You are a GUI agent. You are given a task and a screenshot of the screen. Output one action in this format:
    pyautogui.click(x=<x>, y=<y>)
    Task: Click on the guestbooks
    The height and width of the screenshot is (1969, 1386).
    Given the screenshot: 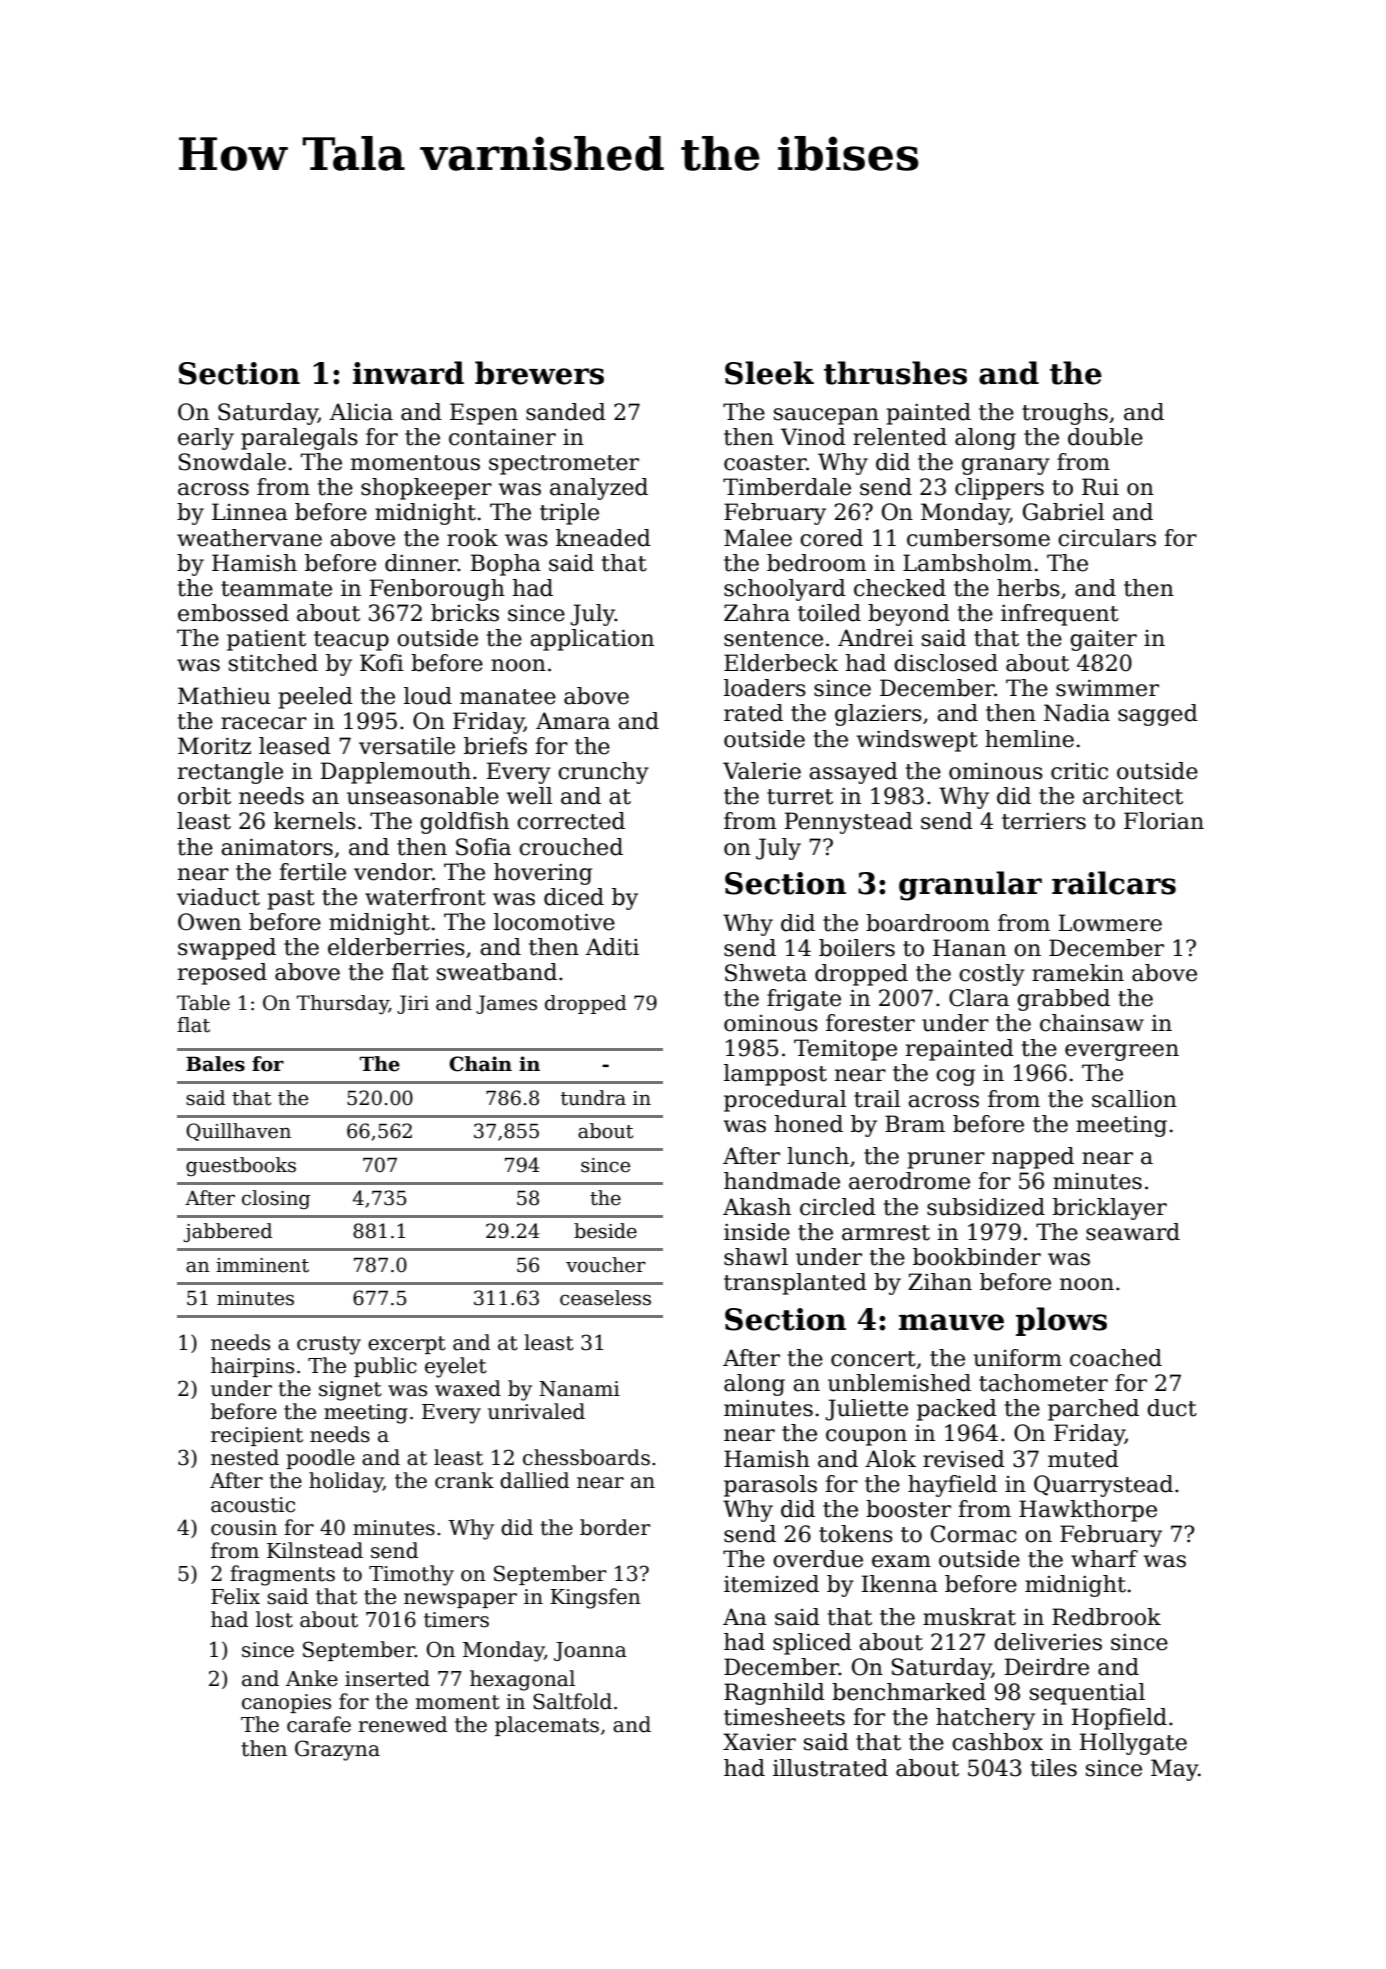 What is the action you would take?
    pyautogui.click(x=241, y=1166)
